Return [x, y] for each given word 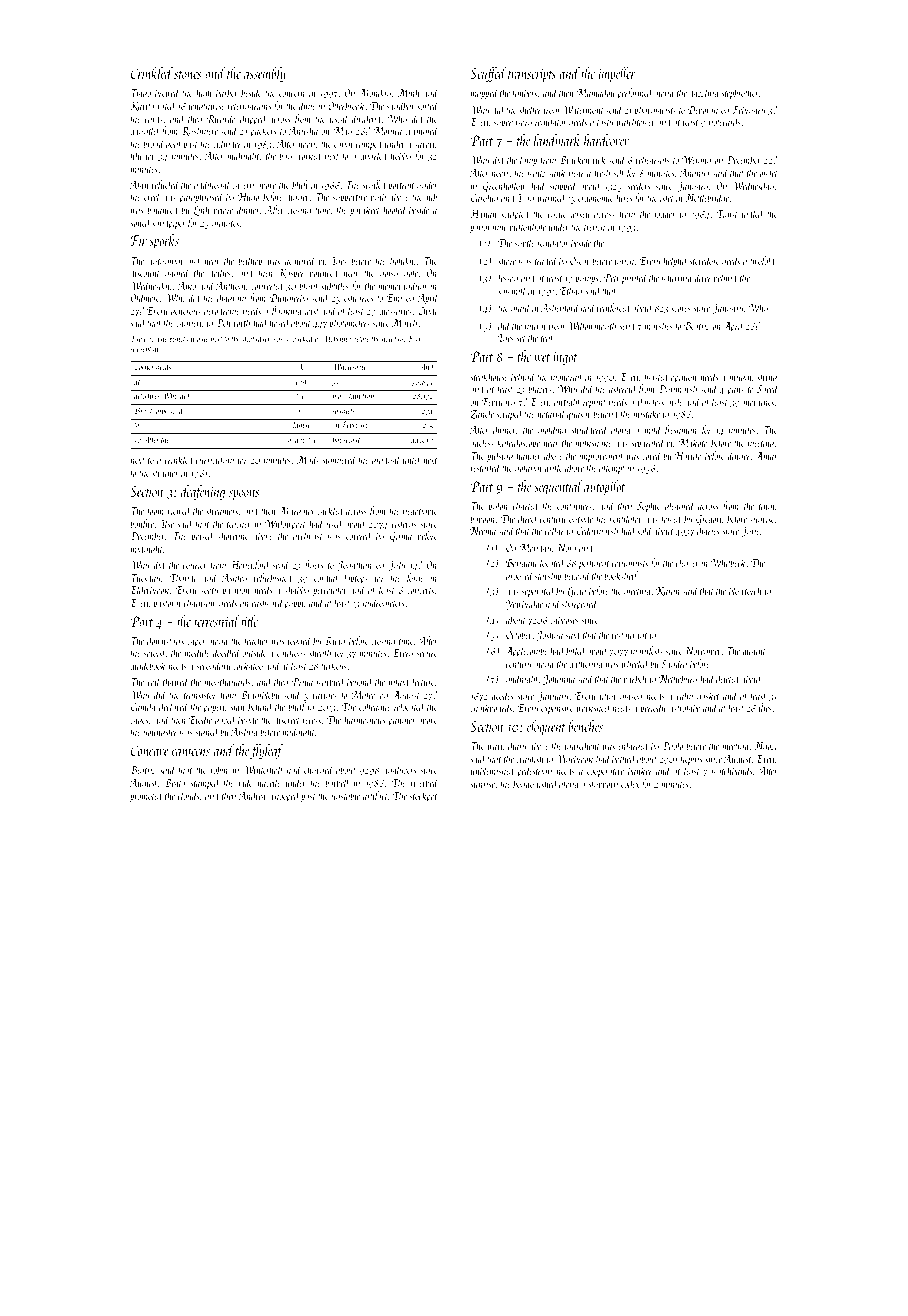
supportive [349, 199]
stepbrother [740, 93]
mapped [485, 93]
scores [680, 309]
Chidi [427, 310]
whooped [284, 796]
